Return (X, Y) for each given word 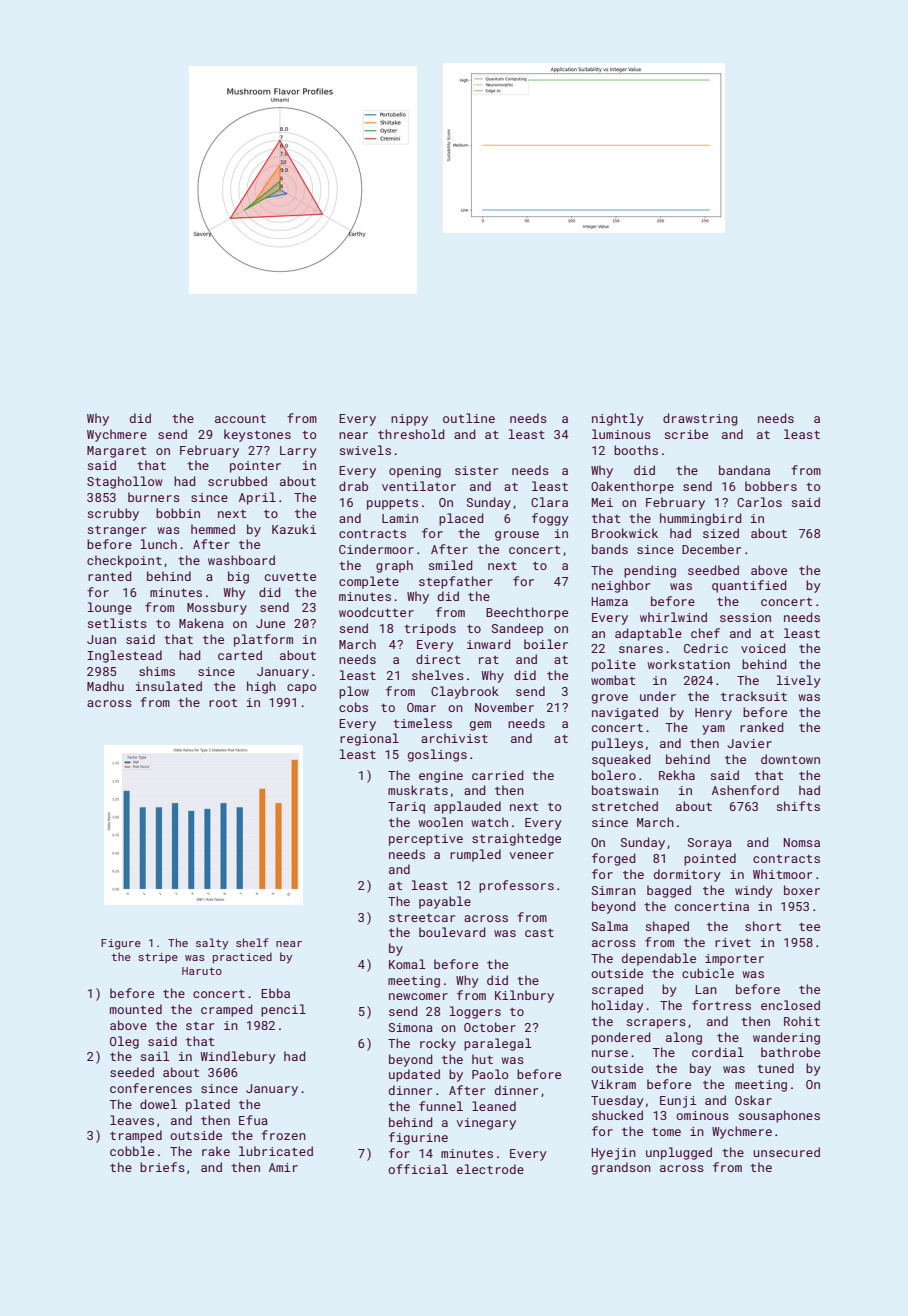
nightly (618, 419)
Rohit (802, 1021)
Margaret (116, 452)
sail (155, 1056)
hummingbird (701, 519)
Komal (407, 964)
